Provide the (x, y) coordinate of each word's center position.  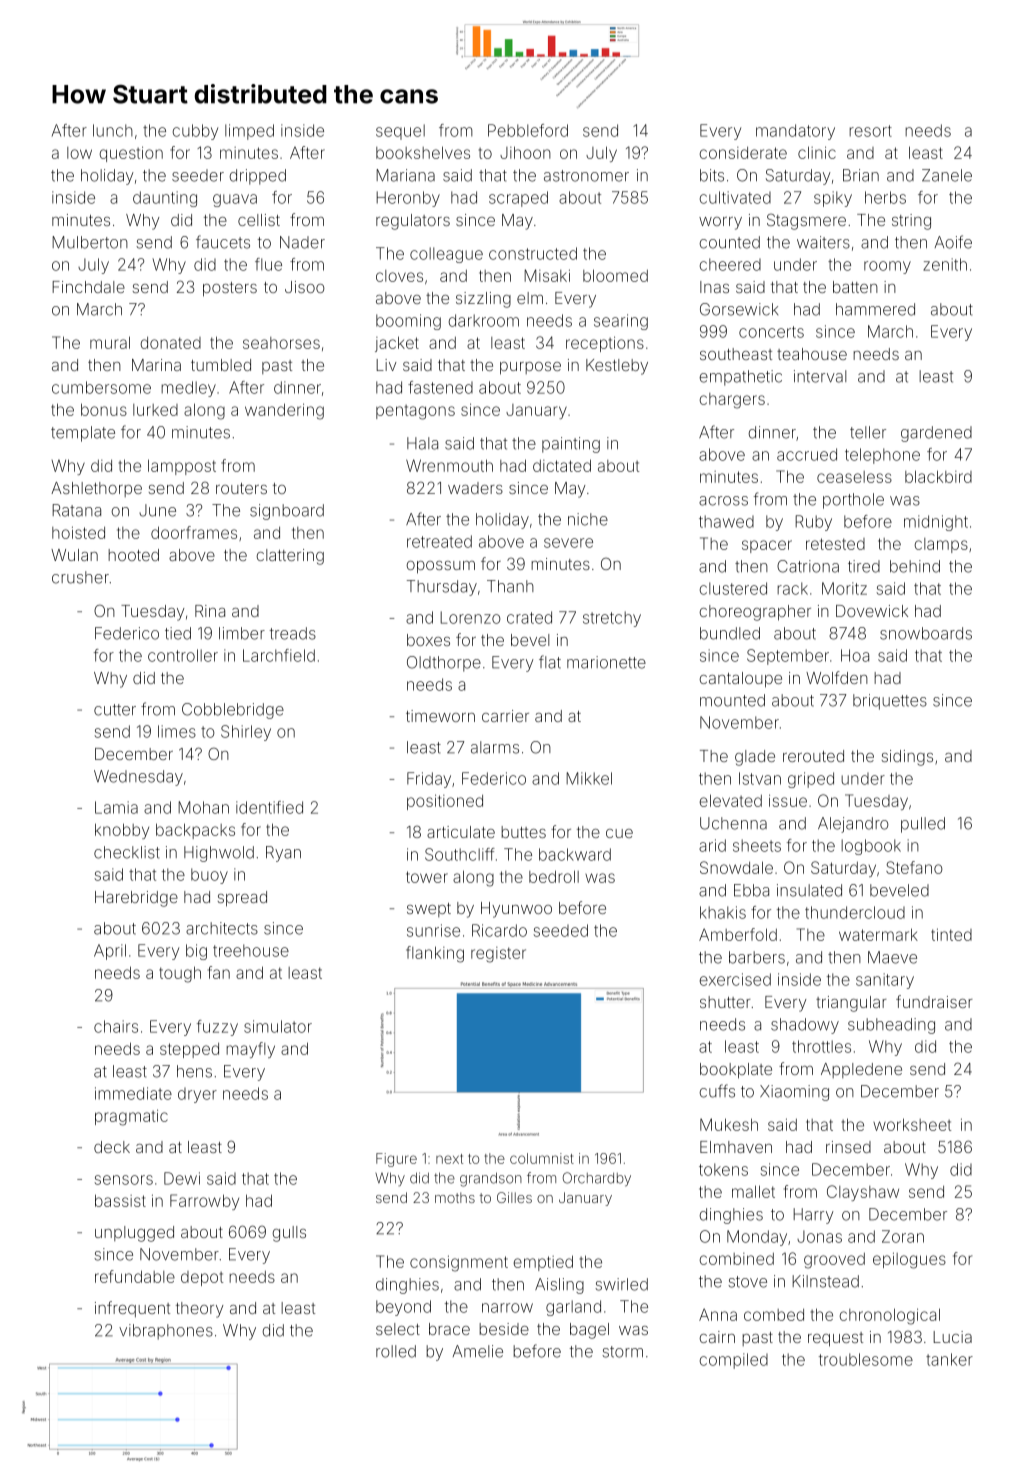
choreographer (755, 613)
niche (588, 519)
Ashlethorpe (96, 489)
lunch (113, 130)
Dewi (182, 1178)
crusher (80, 577)
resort (870, 131)
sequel (400, 132)
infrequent (132, 1309)
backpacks (195, 831)
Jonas (819, 1236)
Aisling (559, 1286)
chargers (732, 401)
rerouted (813, 756)
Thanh (510, 586)
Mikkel (589, 778)
